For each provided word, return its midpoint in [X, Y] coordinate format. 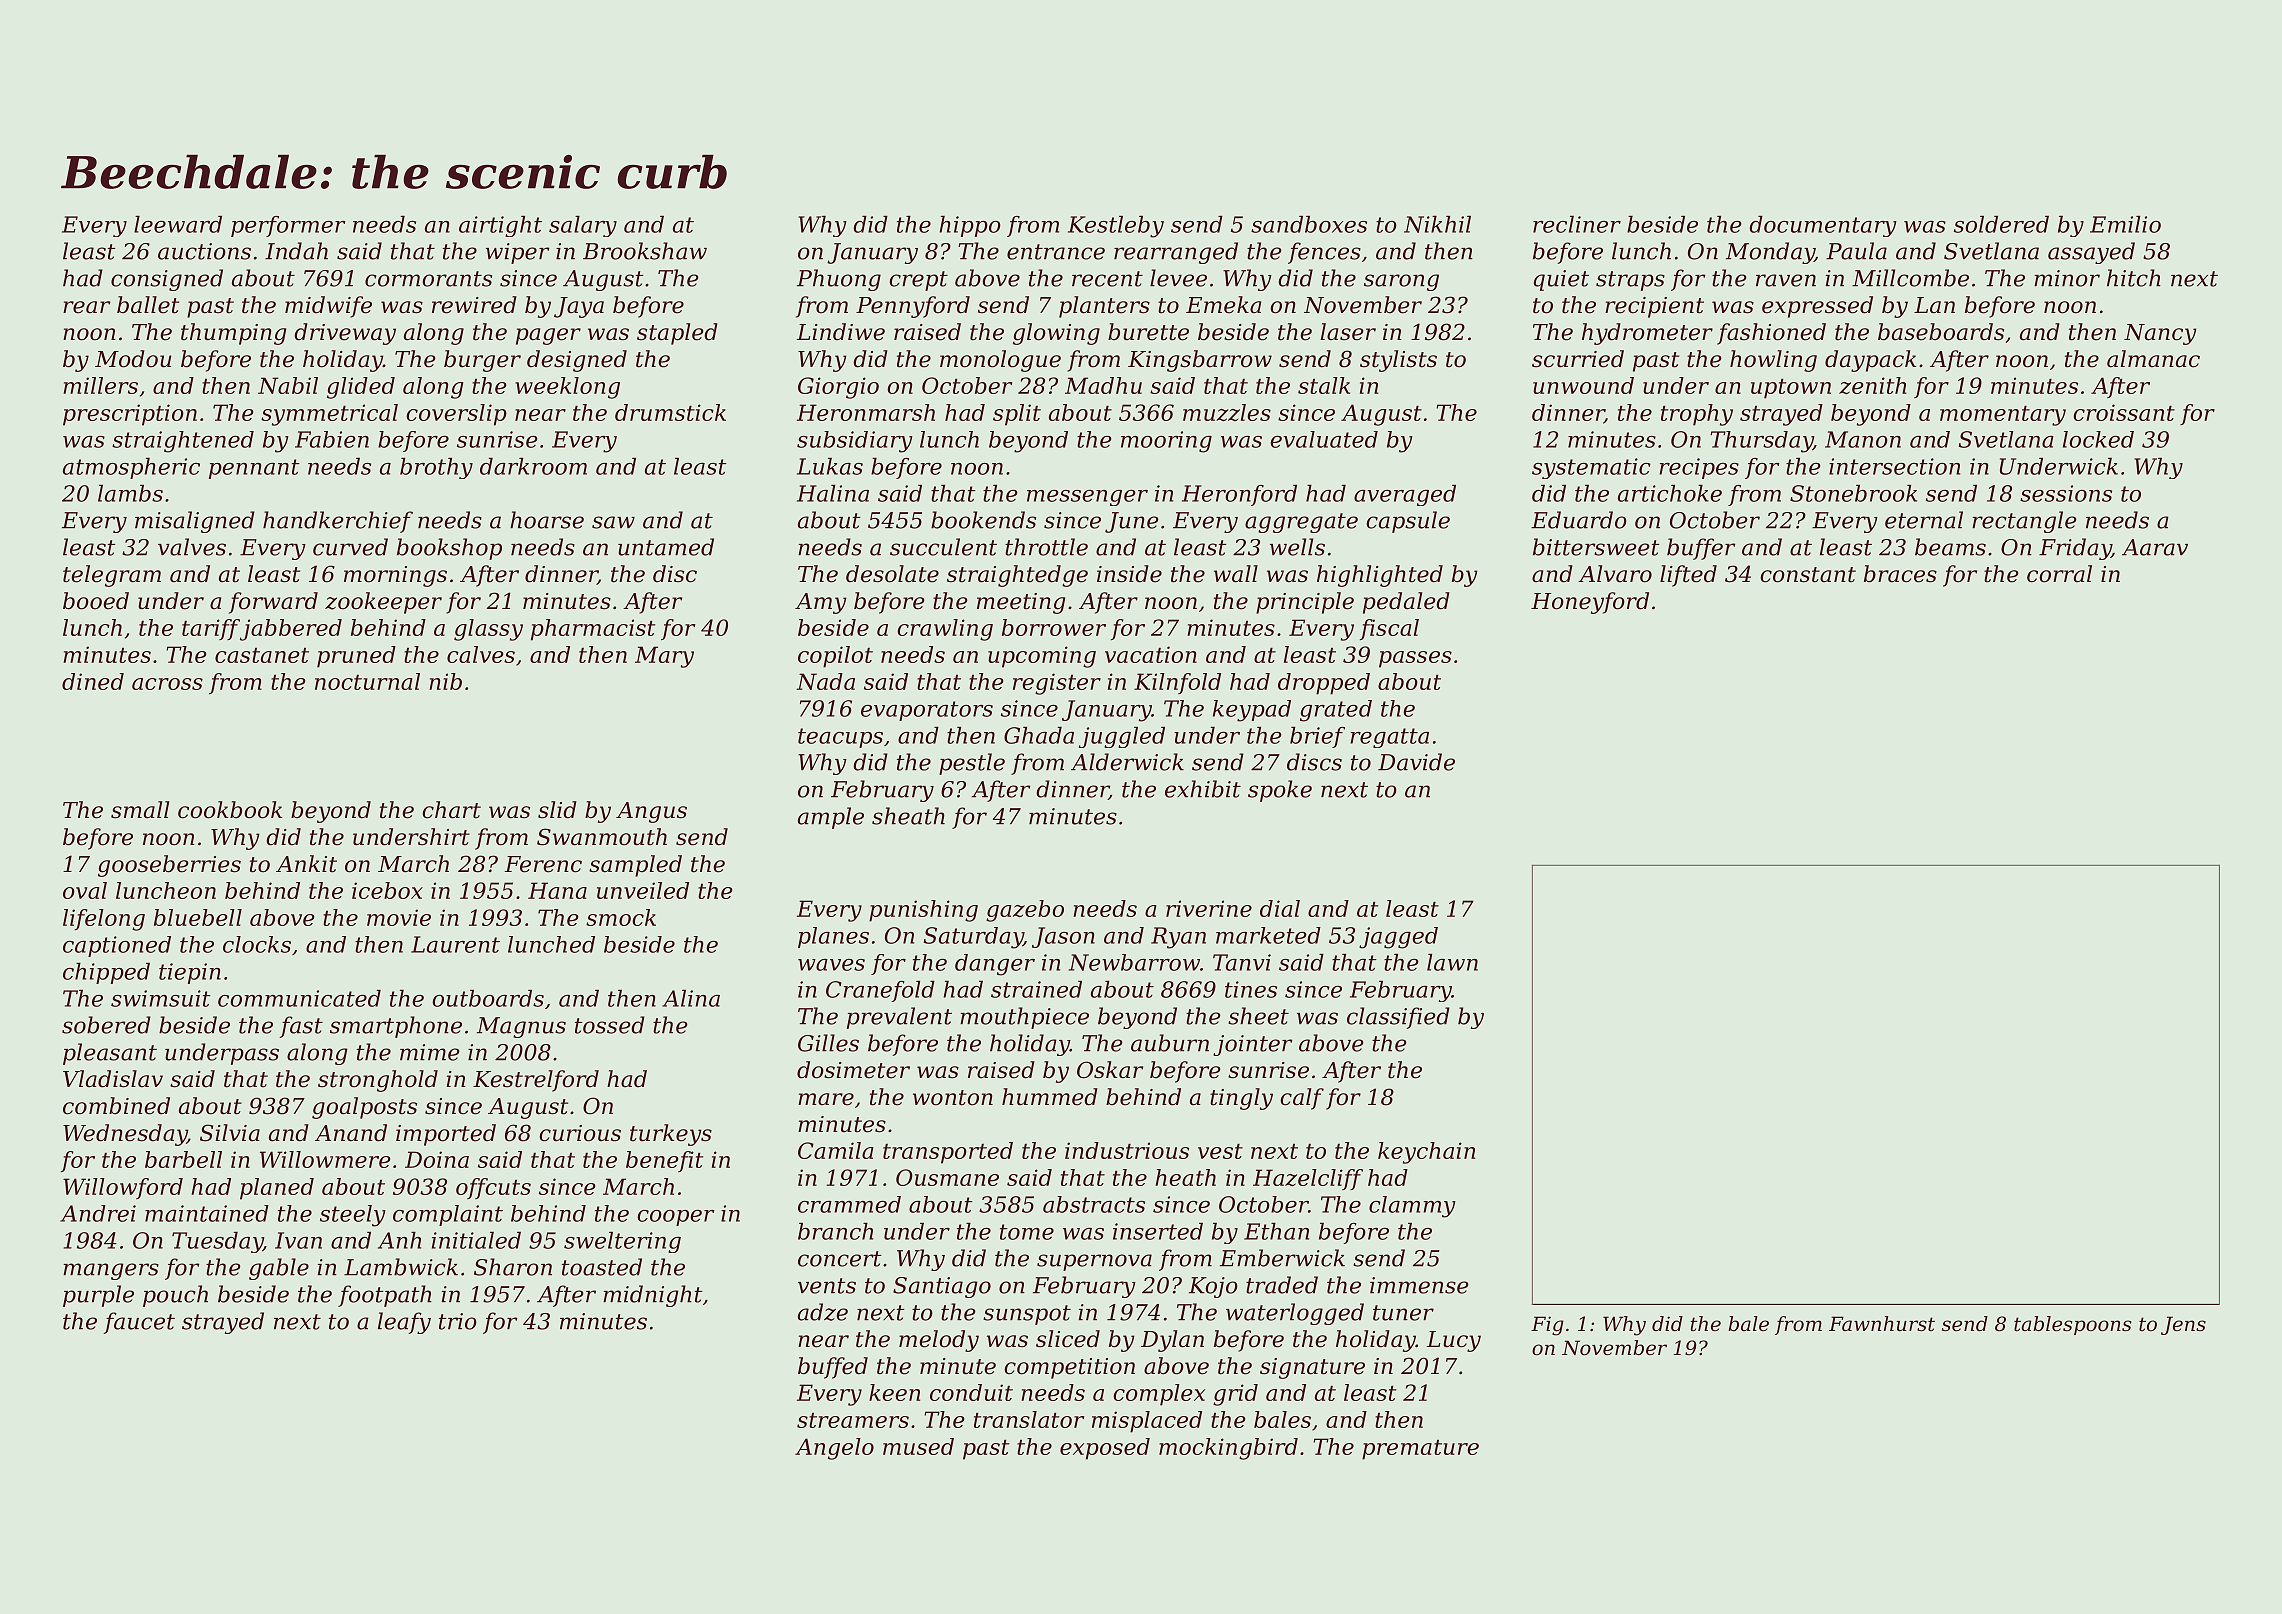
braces [1900, 574]
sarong [1401, 282]
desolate [892, 574]
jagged [1398, 938]
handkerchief [338, 522]
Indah [296, 251]
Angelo [834, 1449]
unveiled [643, 890]
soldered [2001, 224]
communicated [299, 998]
